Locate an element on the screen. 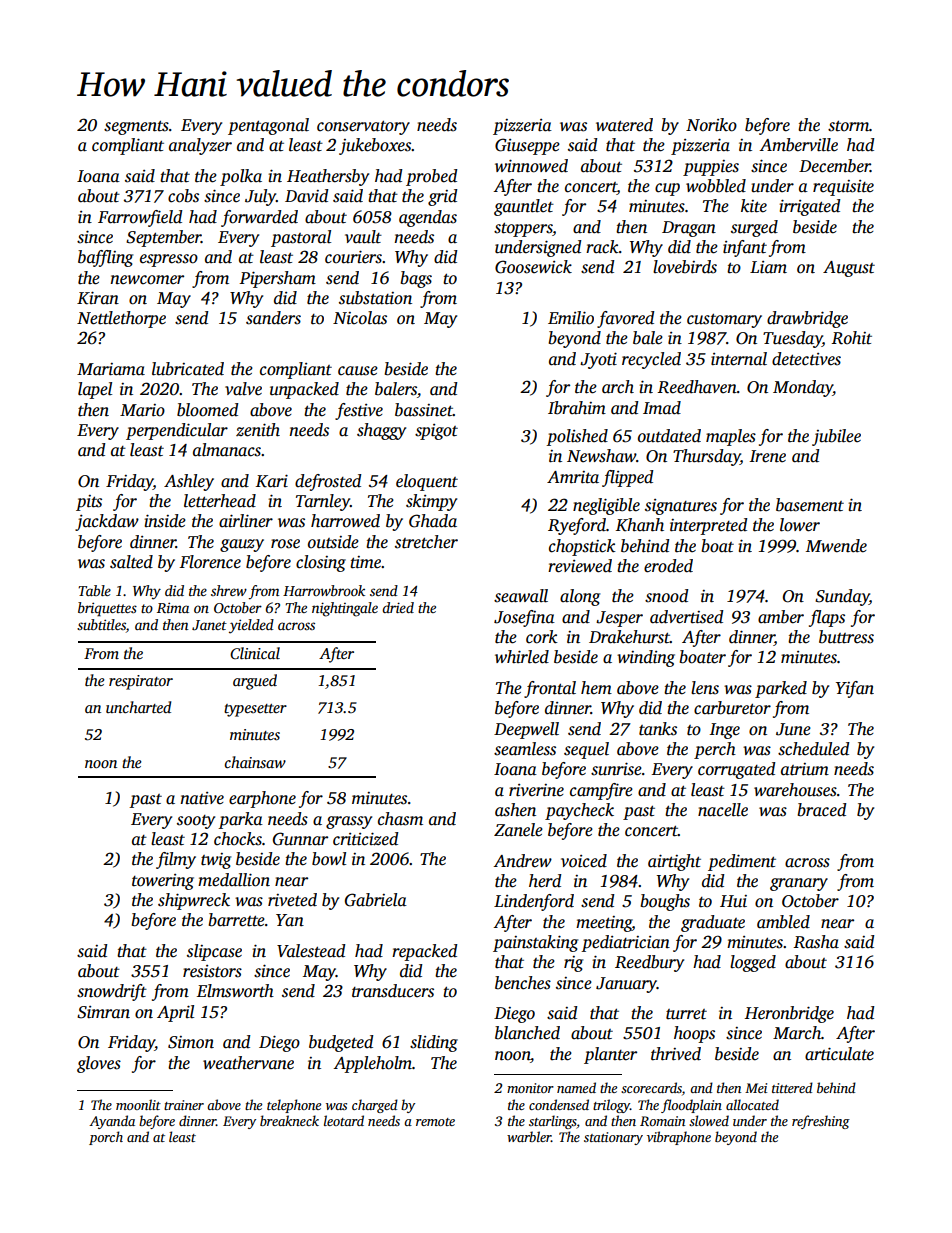 Image resolution: width=952 pixels, height=1233 pixels. winnowed is located at coordinates (531, 166).
